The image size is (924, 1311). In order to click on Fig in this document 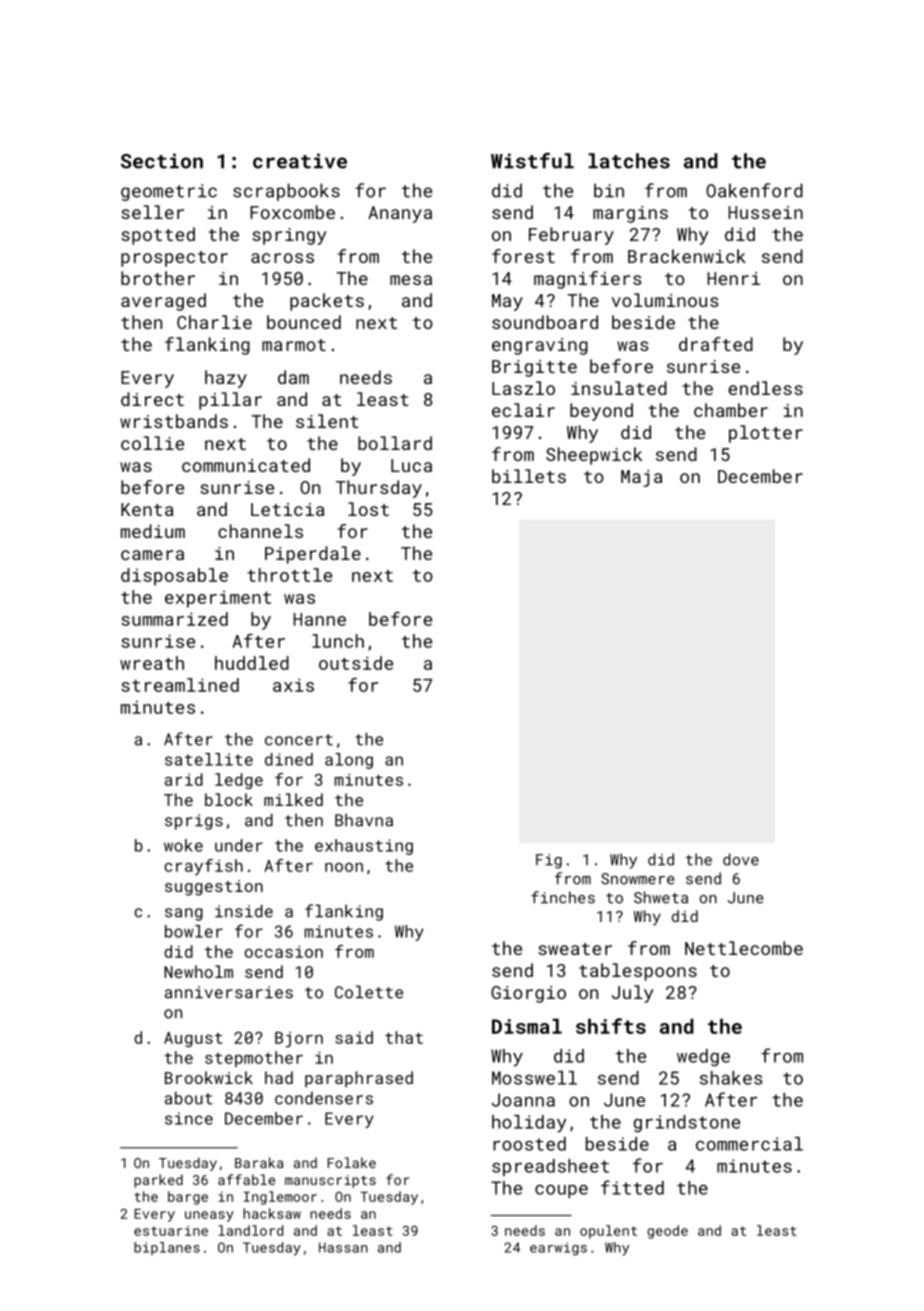, I will do `click(549, 861)`.
